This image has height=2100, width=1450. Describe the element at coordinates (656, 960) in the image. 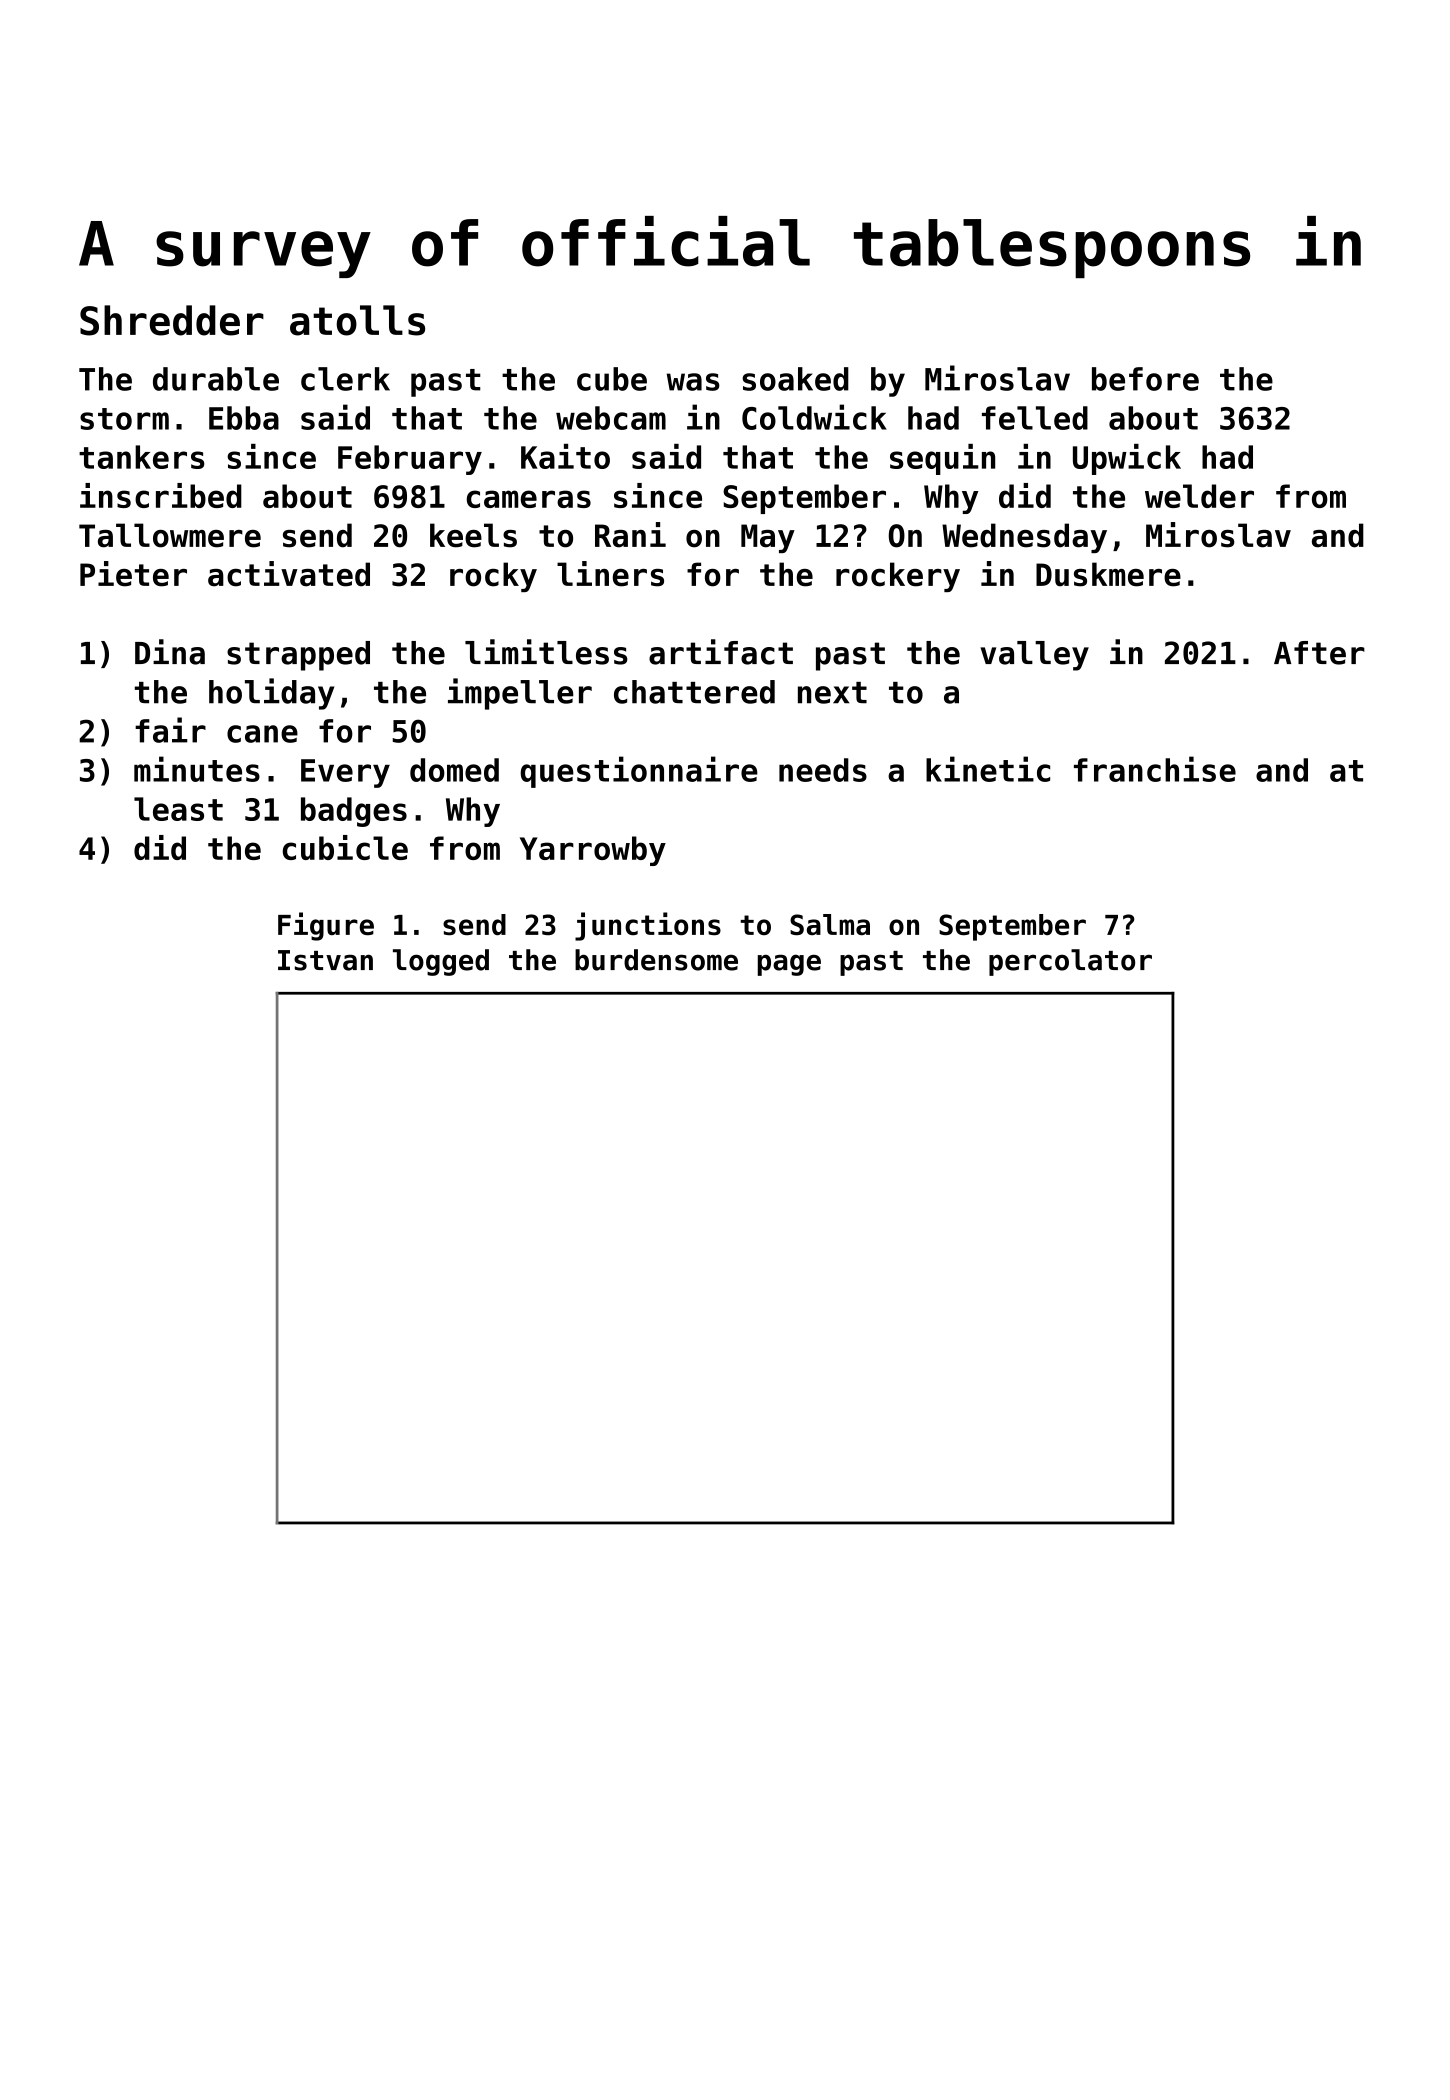

I see `burdensome` at that location.
